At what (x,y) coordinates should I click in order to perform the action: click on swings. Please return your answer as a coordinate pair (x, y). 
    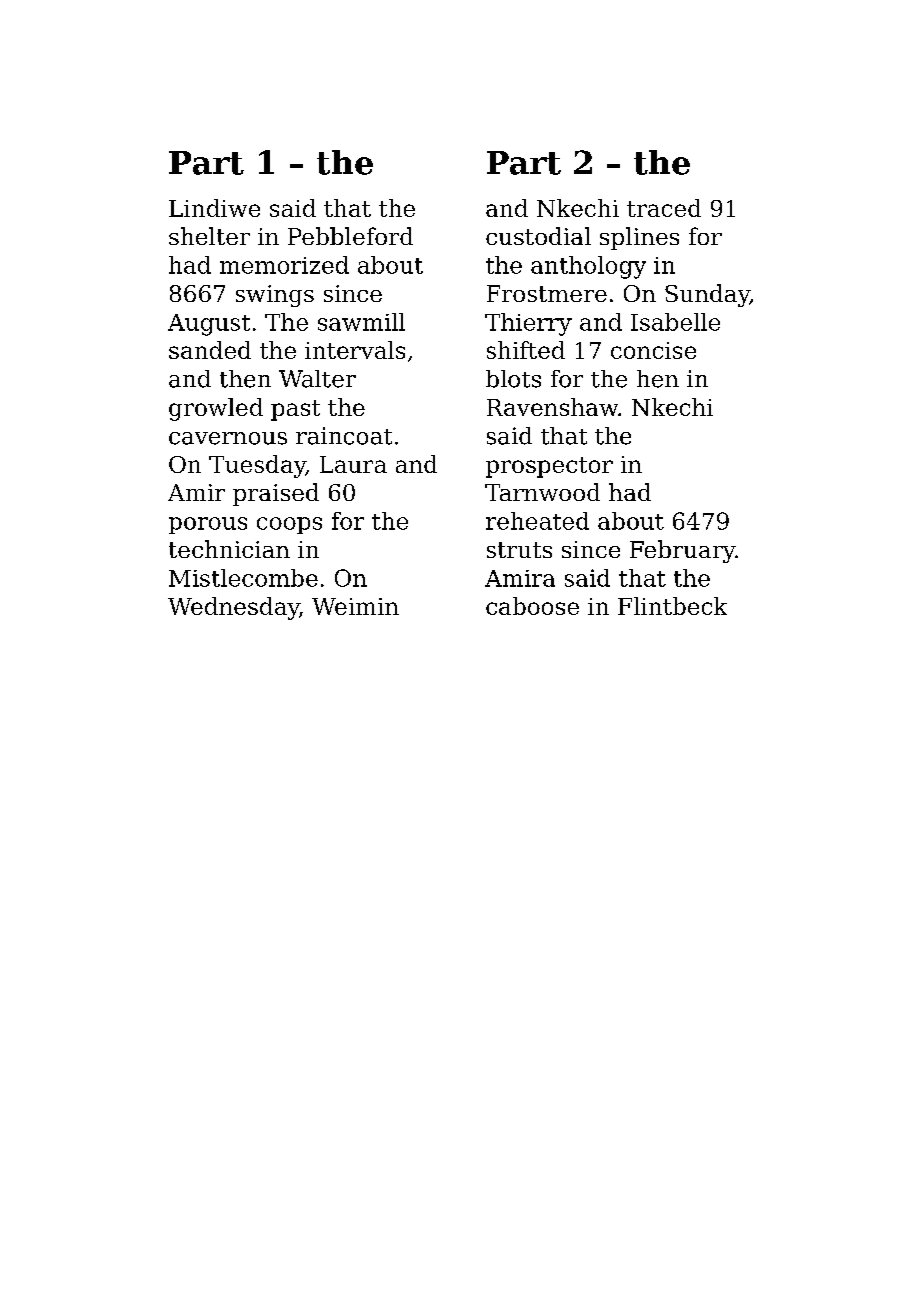
    Looking at the image, I should click on (275, 296).
